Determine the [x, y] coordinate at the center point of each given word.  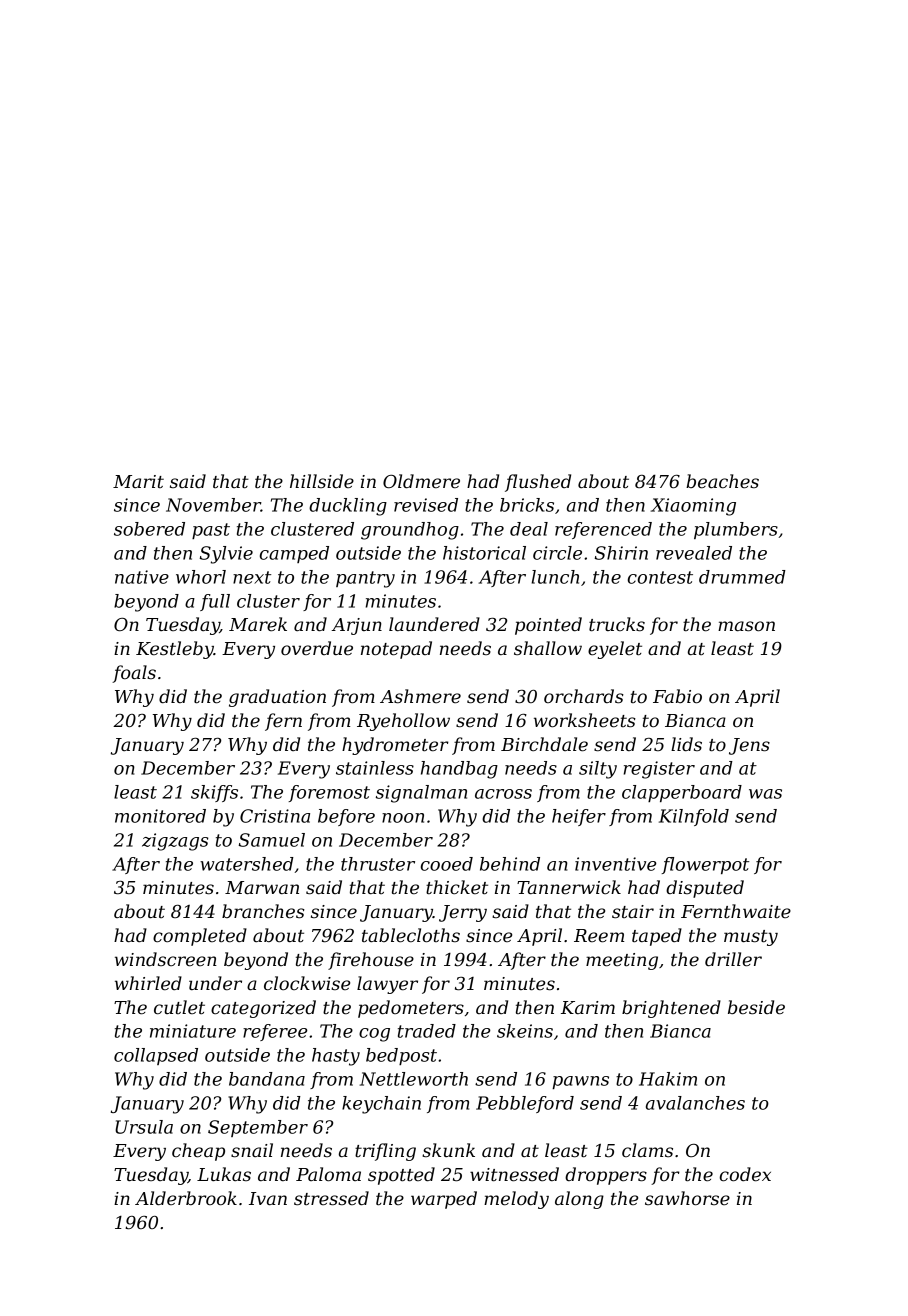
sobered [149, 529]
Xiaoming [693, 507]
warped [444, 1200]
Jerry [463, 913]
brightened [671, 1009]
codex [745, 1174]
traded [427, 1031]
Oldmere [421, 481]
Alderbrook [186, 1198]
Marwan [262, 887]
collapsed [156, 1056]
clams [647, 1150]
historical [484, 553]
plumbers [736, 530]
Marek [258, 624]
